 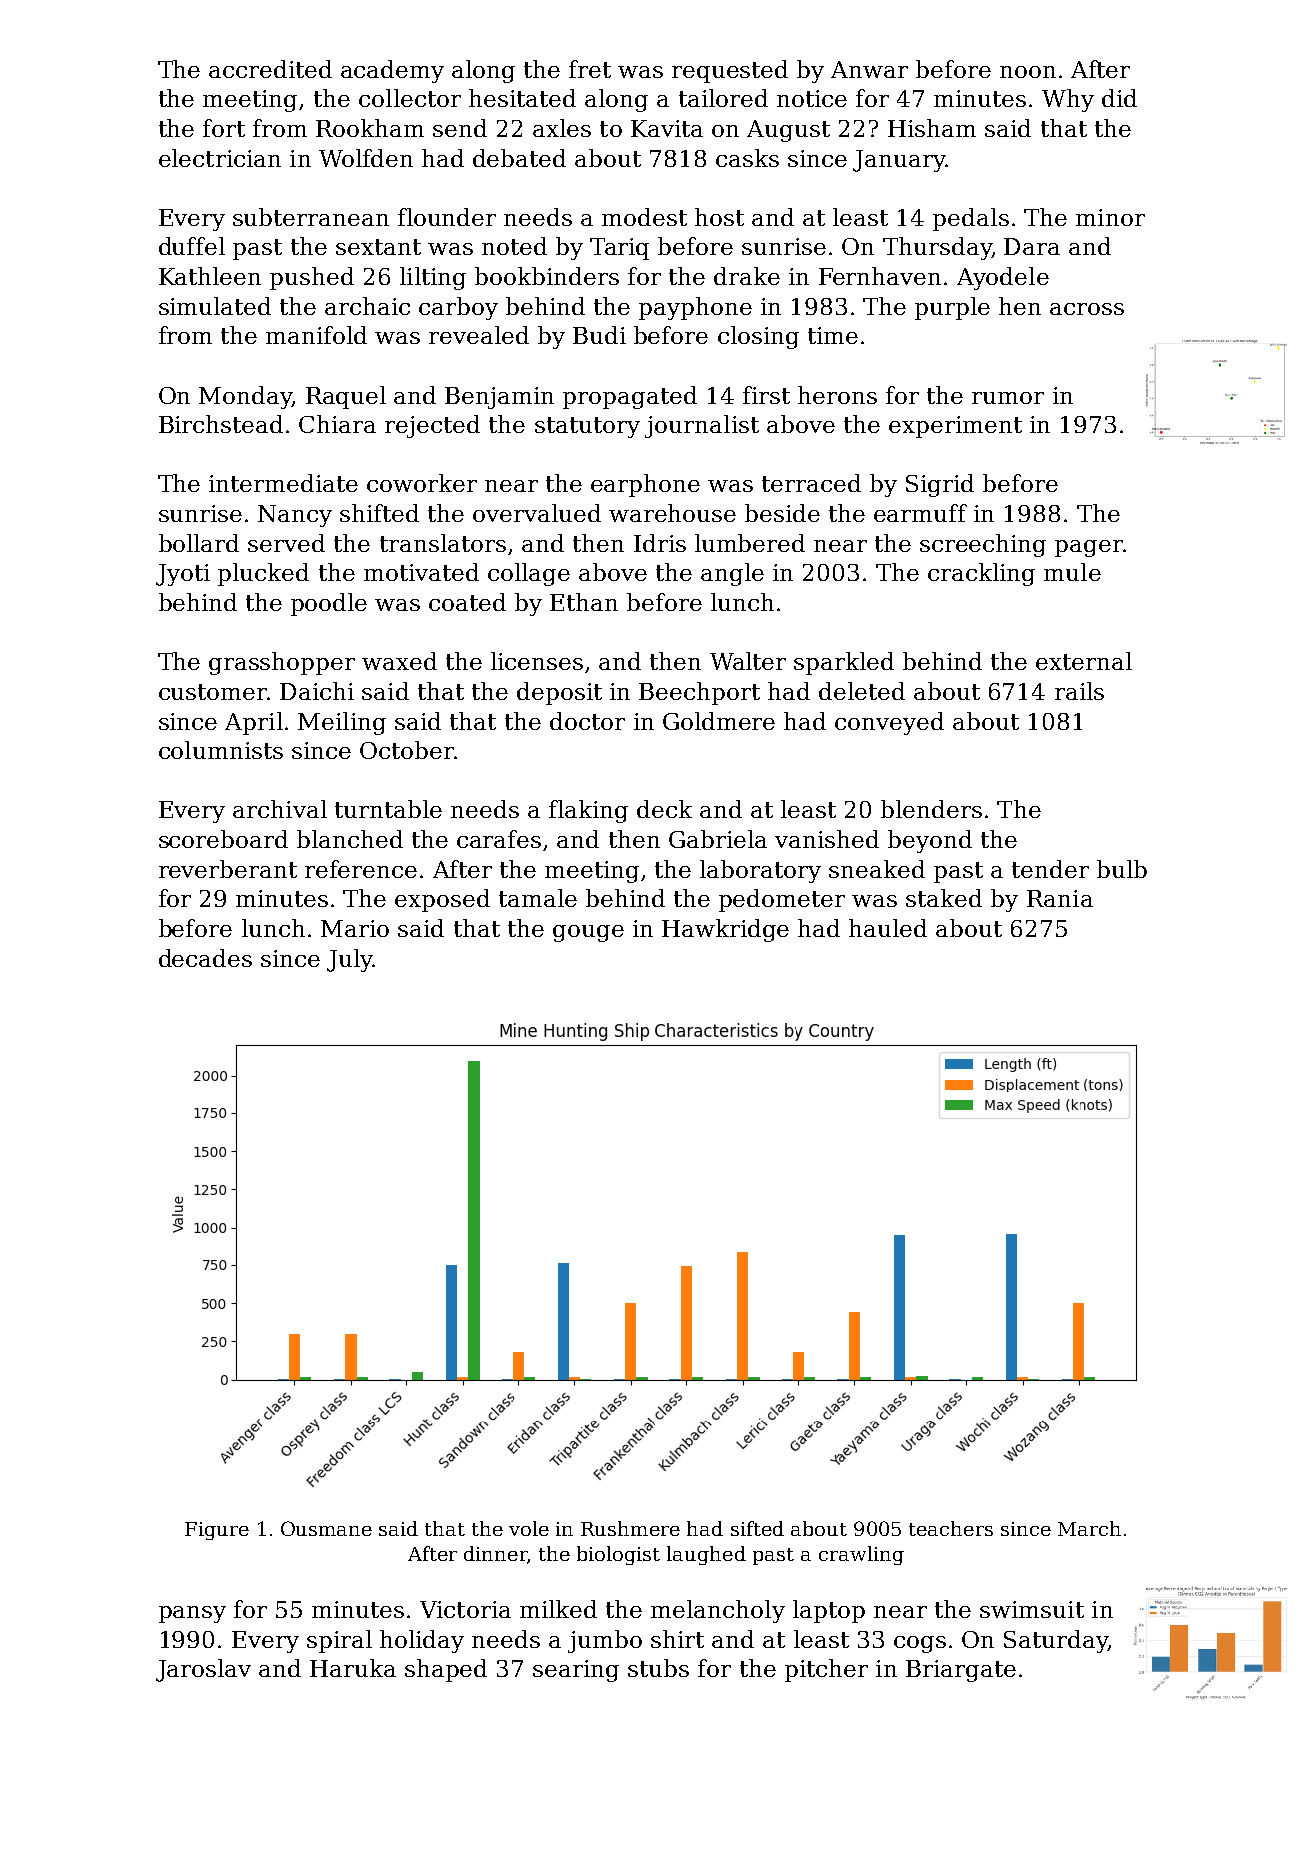 What do you see at coordinates (355, 928) in the screenshot?
I see `Mario` at bounding box center [355, 928].
